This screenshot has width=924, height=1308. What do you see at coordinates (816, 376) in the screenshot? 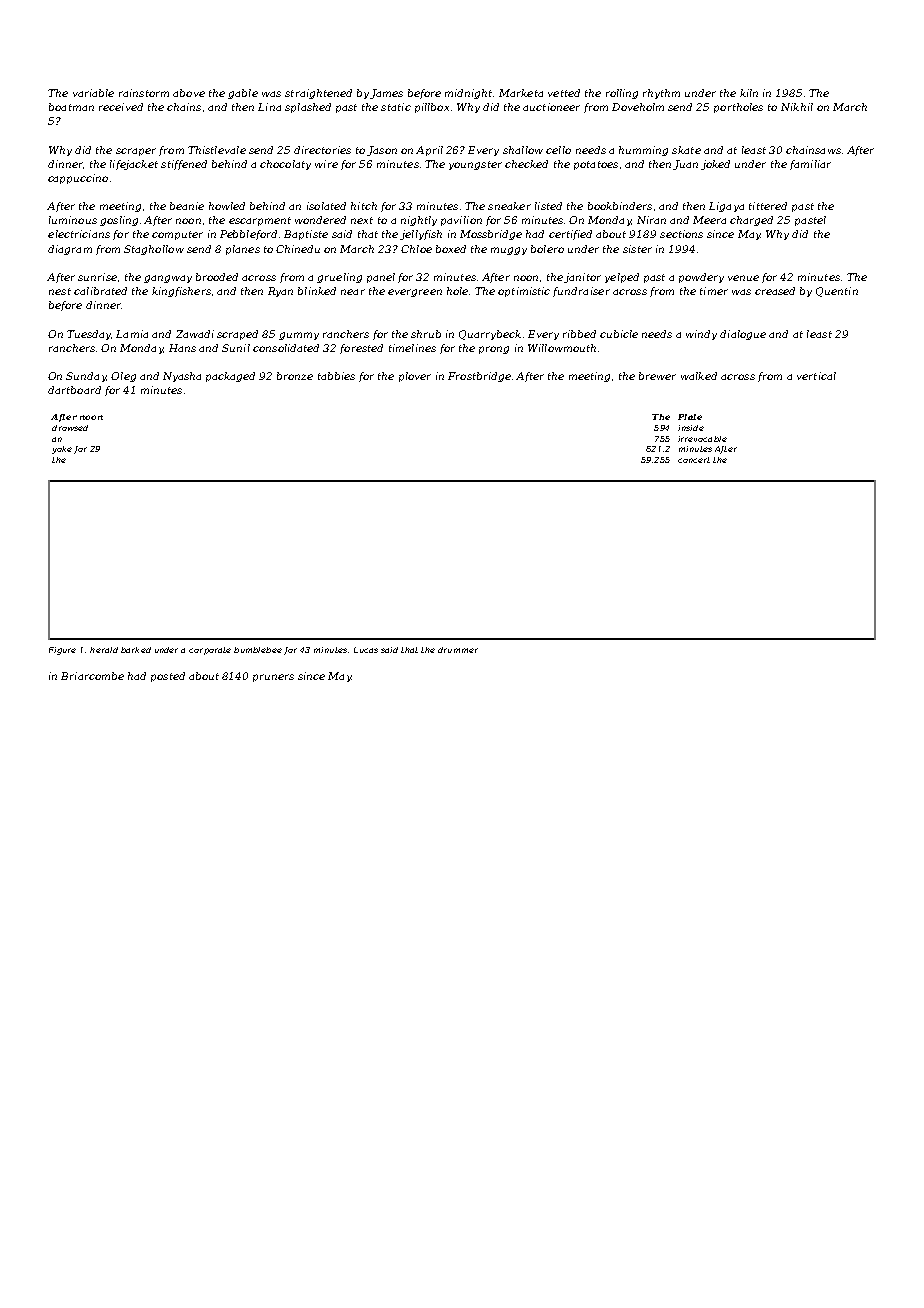
I see `vertical` at bounding box center [816, 376].
